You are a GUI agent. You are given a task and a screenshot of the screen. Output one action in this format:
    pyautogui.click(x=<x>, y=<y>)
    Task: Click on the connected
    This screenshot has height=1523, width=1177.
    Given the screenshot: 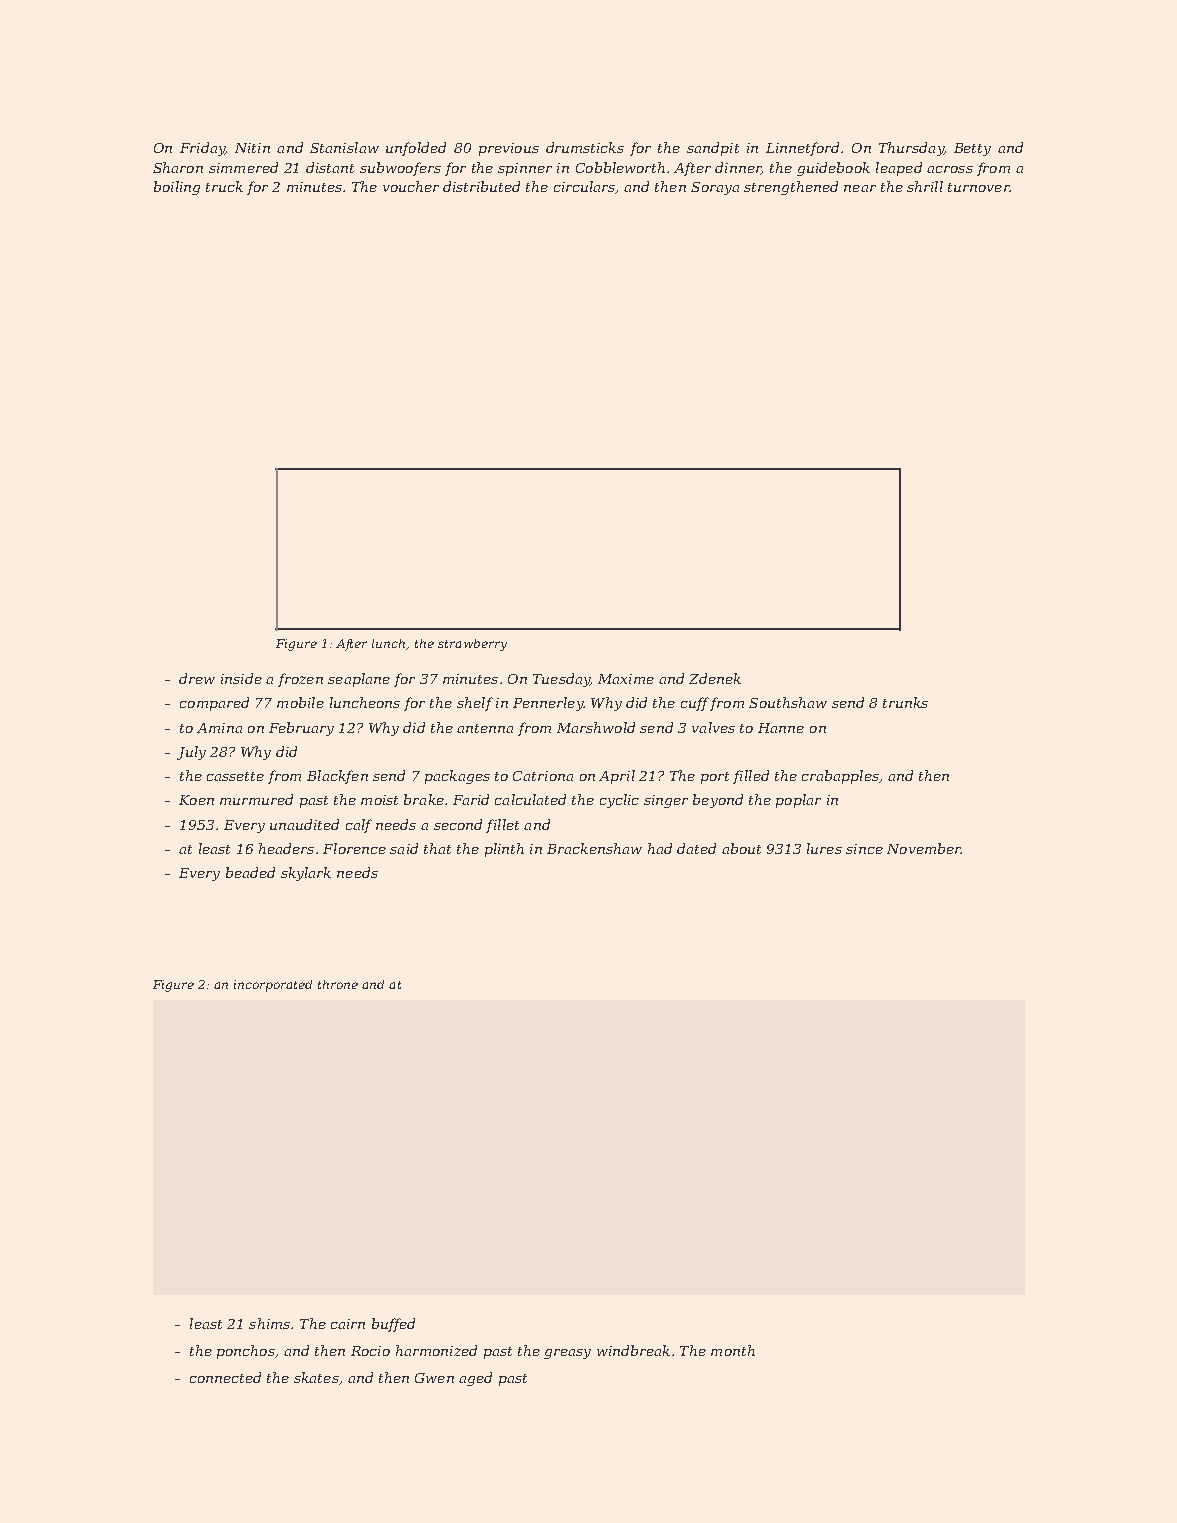 What is the action you would take?
    pyautogui.click(x=225, y=1377)
